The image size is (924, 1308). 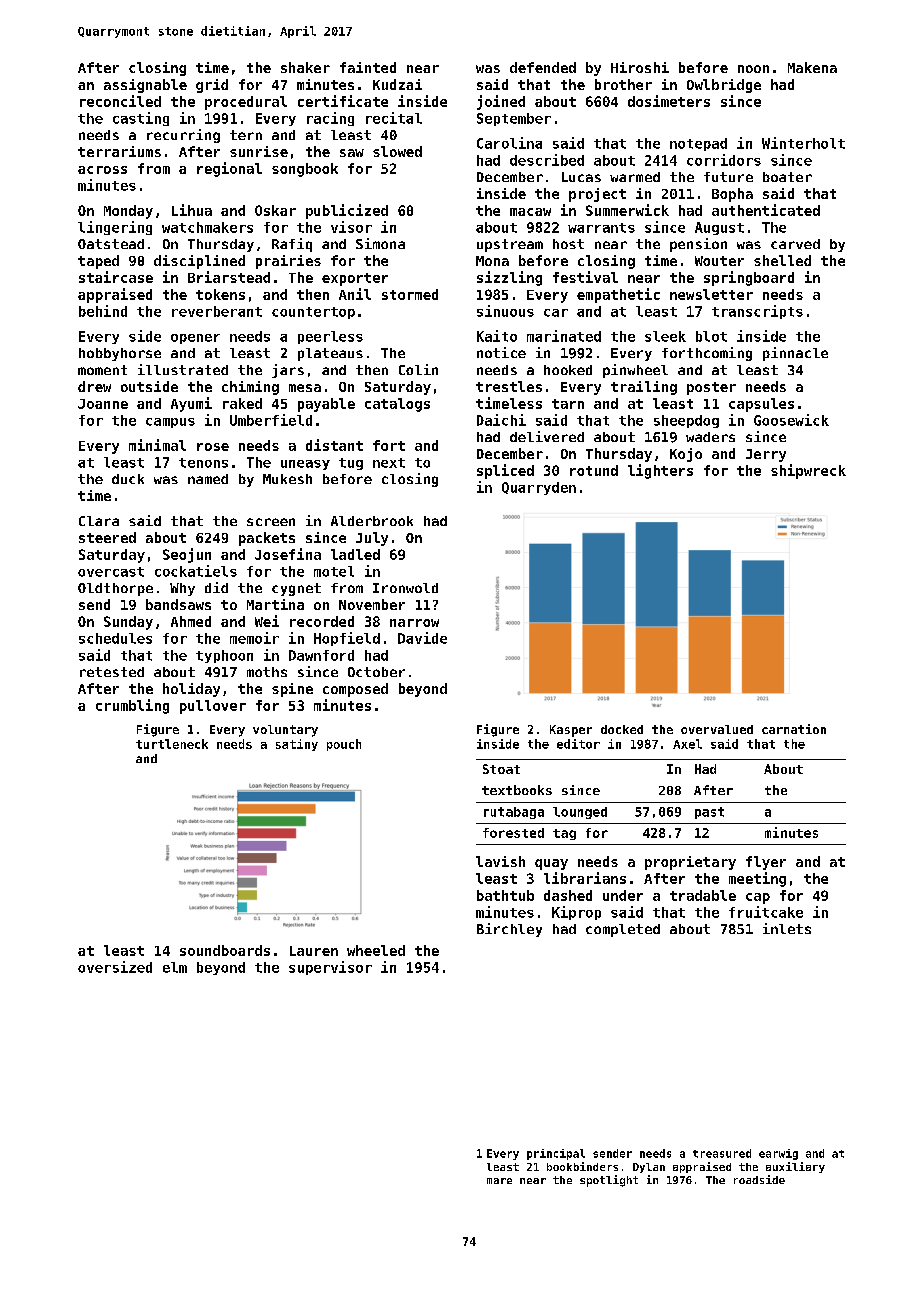 I want to click on soundboards, so click(x=225, y=950).
